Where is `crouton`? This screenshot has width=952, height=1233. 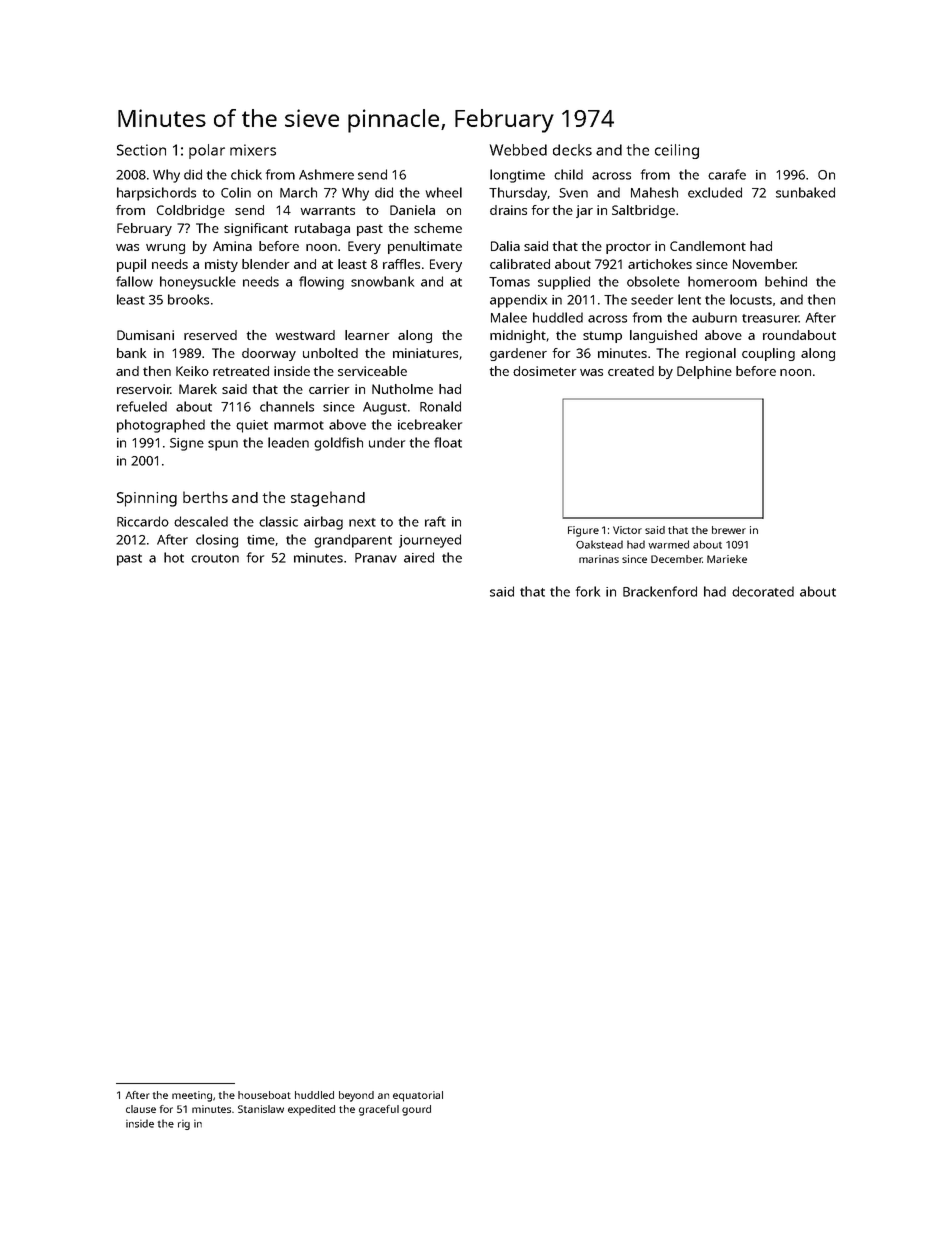
crouton is located at coordinates (215, 558).
